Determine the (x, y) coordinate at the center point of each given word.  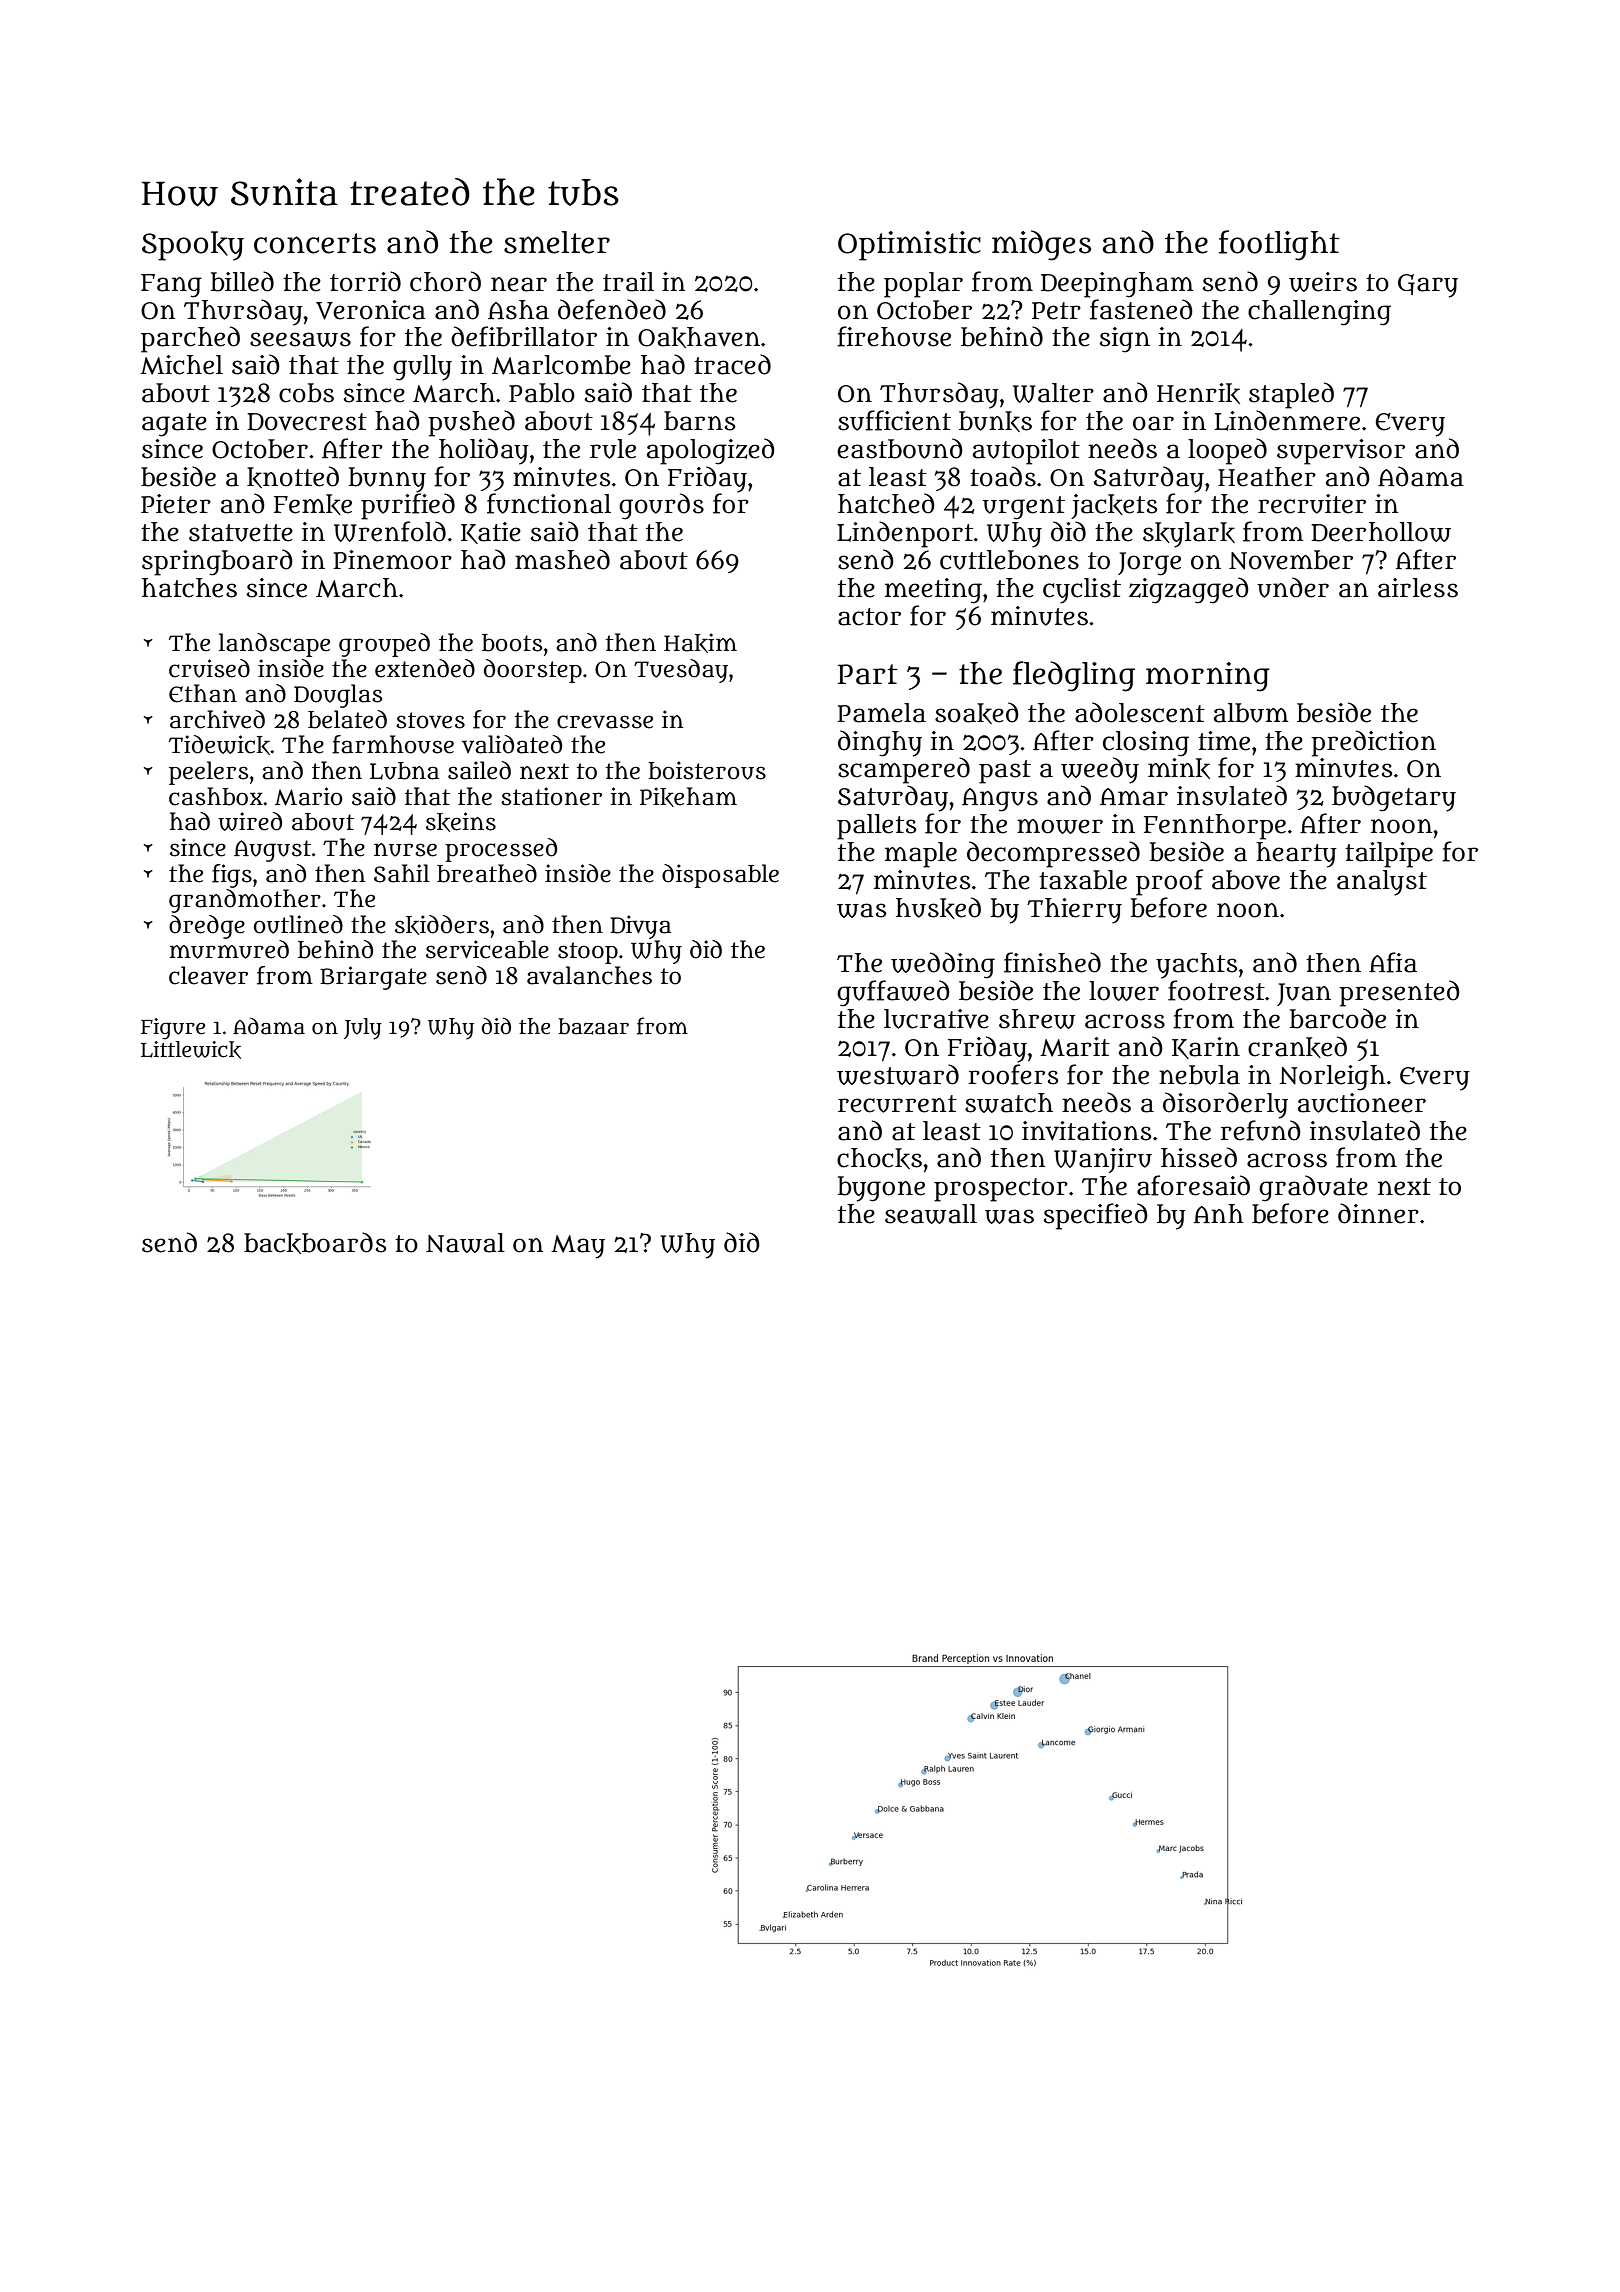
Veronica (371, 310)
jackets (1114, 506)
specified (1096, 1216)
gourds (661, 506)
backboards (315, 1243)
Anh (1219, 1213)
